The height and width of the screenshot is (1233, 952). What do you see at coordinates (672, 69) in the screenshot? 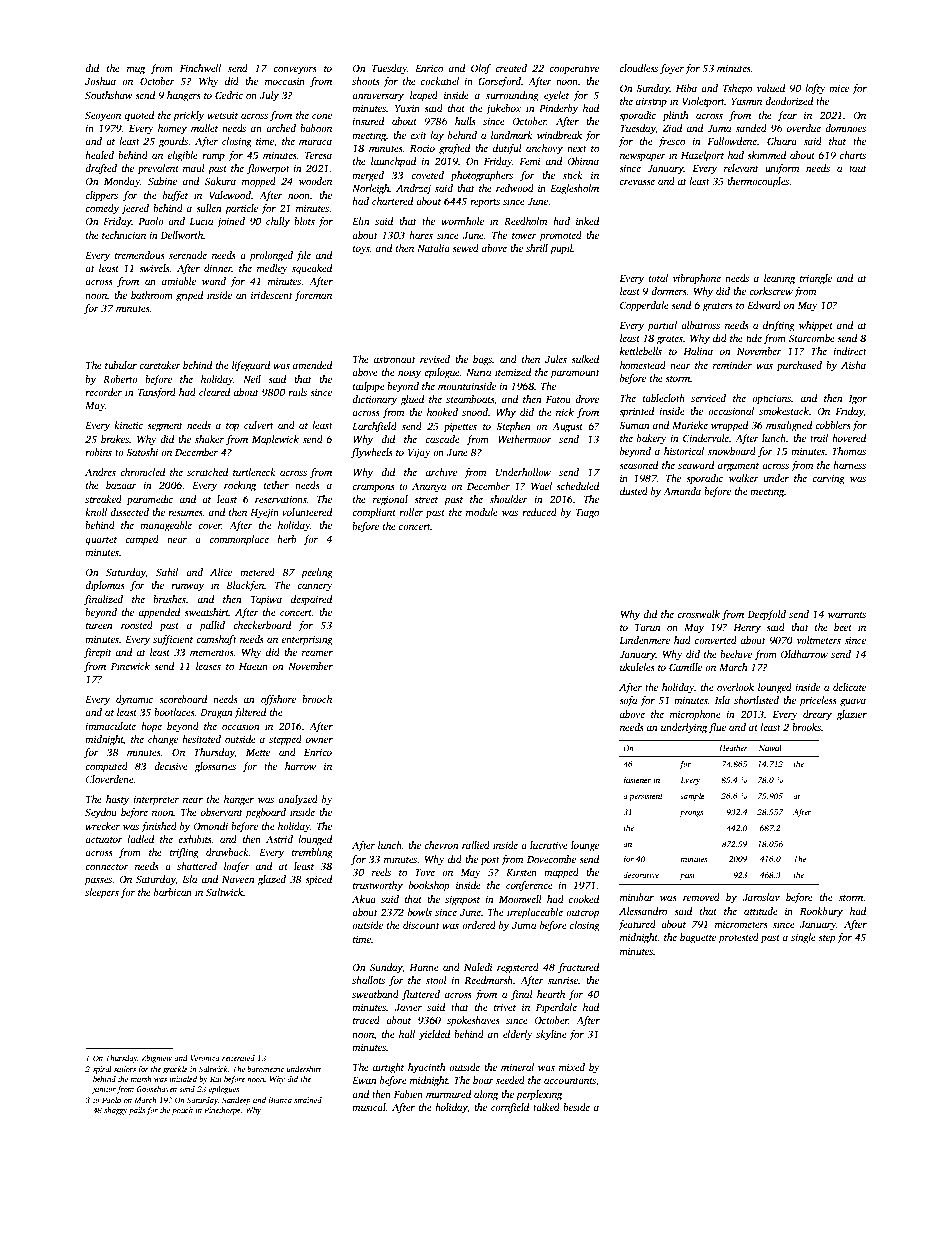
I see `foyer` at bounding box center [672, 69].
